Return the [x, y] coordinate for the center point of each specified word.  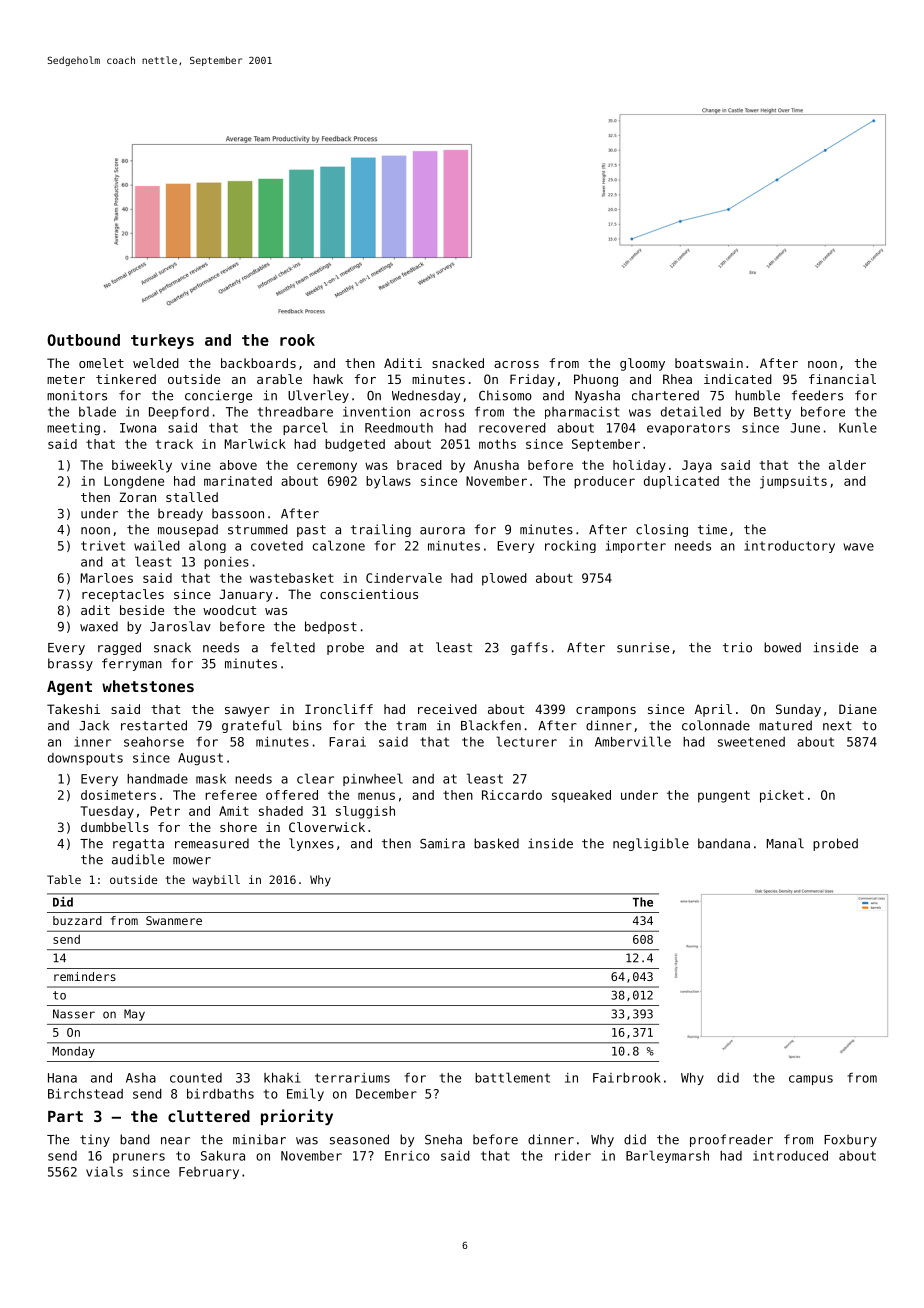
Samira [442, 843]
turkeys [162, 341]
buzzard [77, 920]
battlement [512, 1077]
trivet [103, 546]
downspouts [85, 759]
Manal [785, 843]
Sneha [443, 1139]
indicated [738, 379]
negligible [651, 844]
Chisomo [505, 395]
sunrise [643, 647]
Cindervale [404, 578]
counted [196, 1078]
